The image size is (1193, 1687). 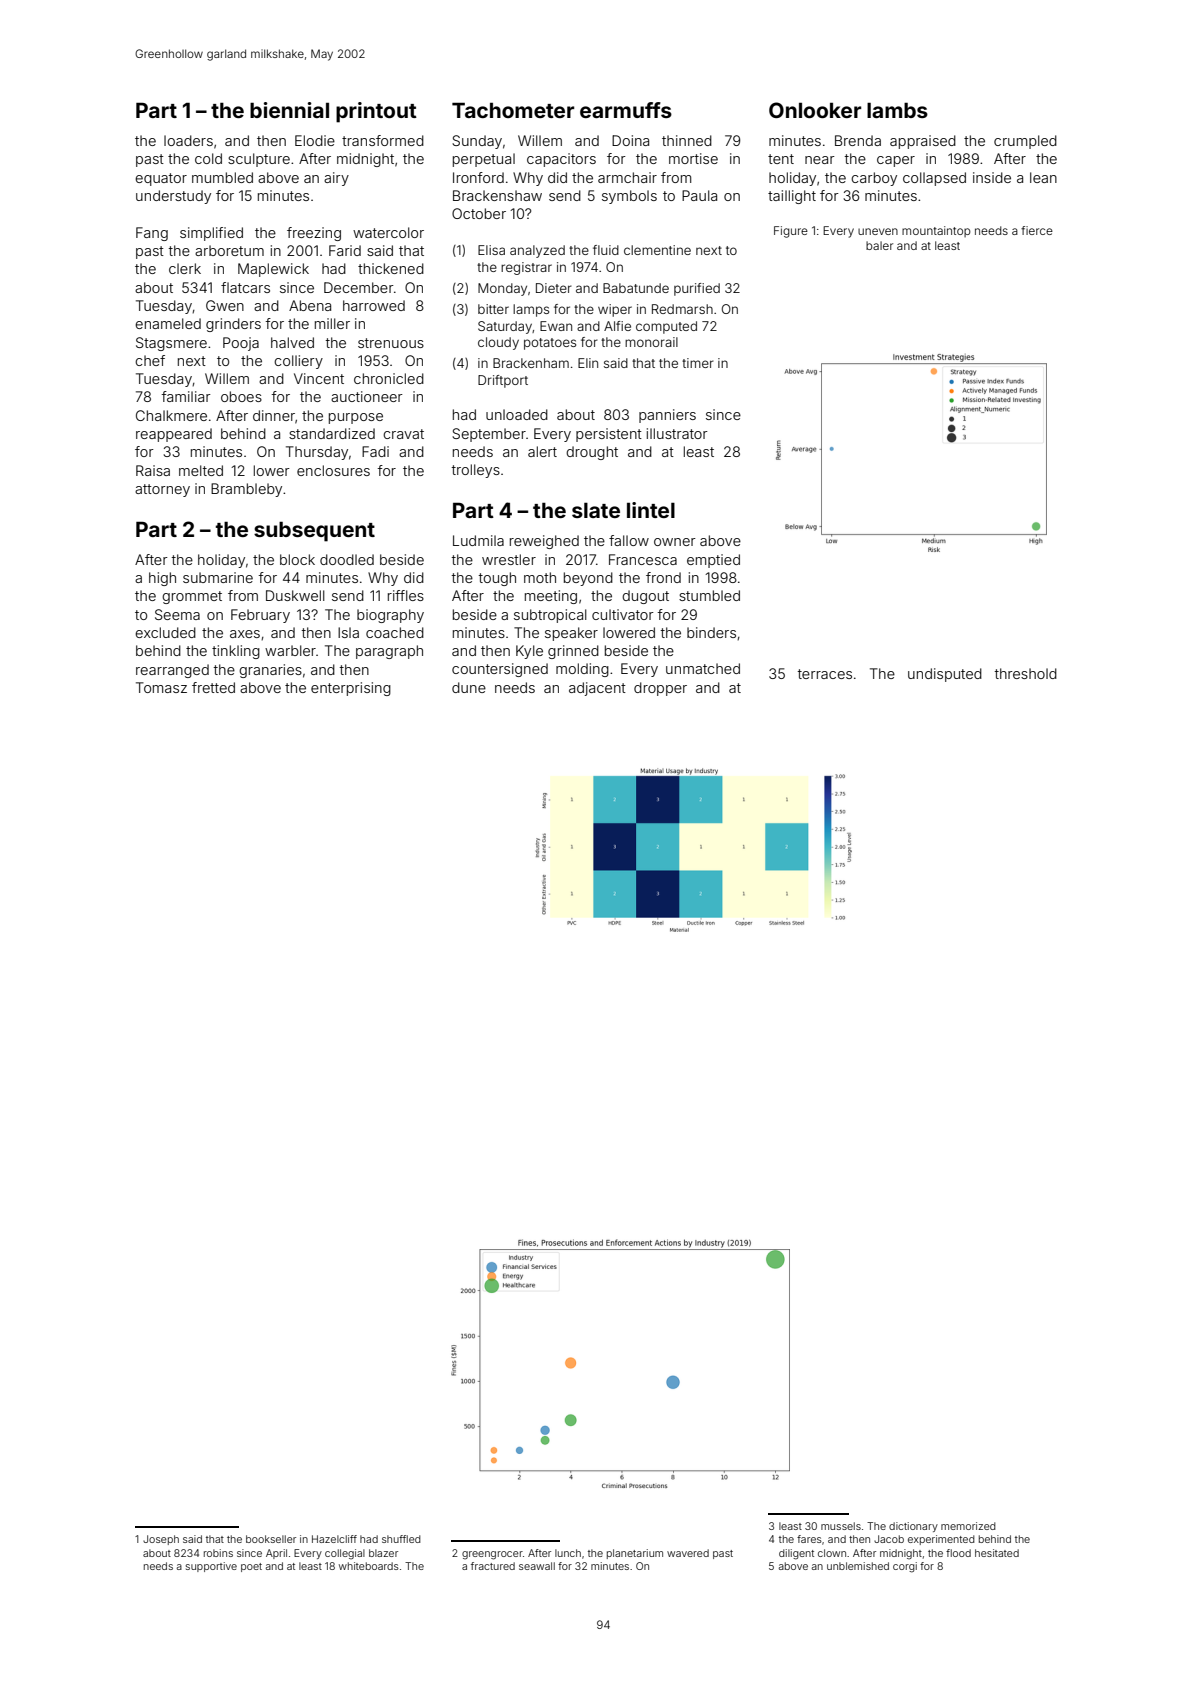 I want to click on undisputed, so click(x=945, y=675).
